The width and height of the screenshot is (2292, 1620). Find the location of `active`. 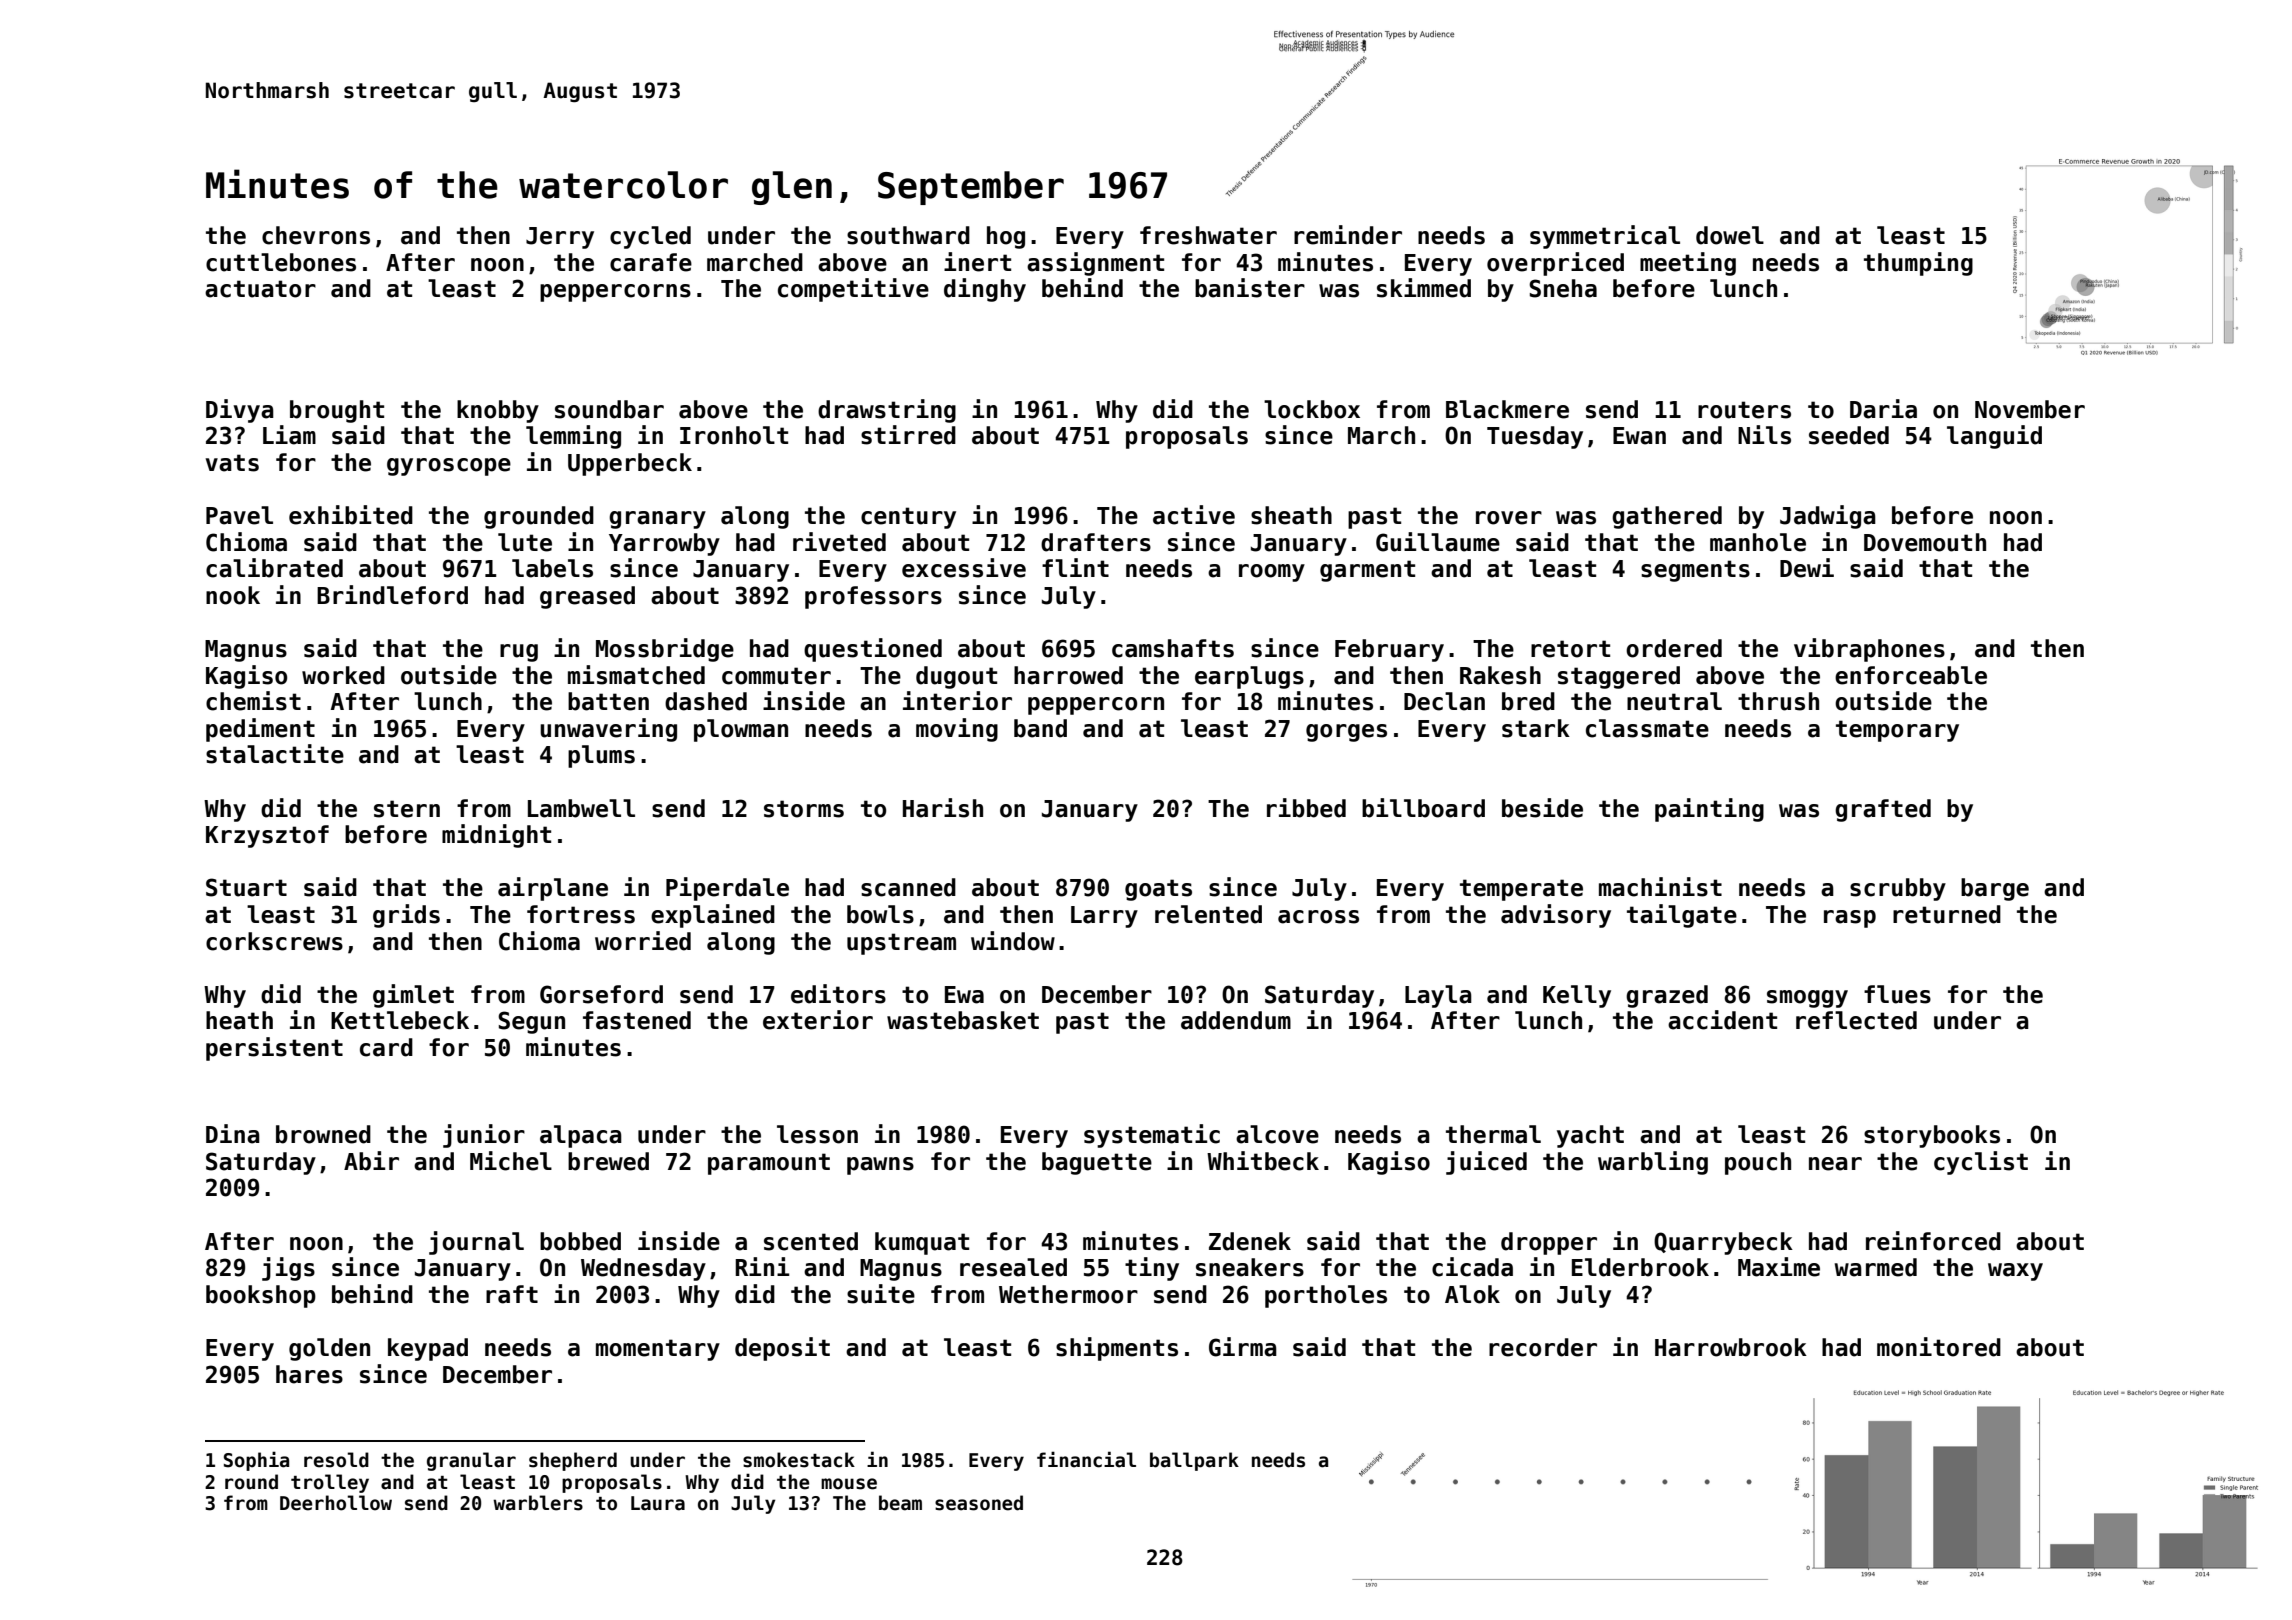

active is located at coordinates (1194, 515).
